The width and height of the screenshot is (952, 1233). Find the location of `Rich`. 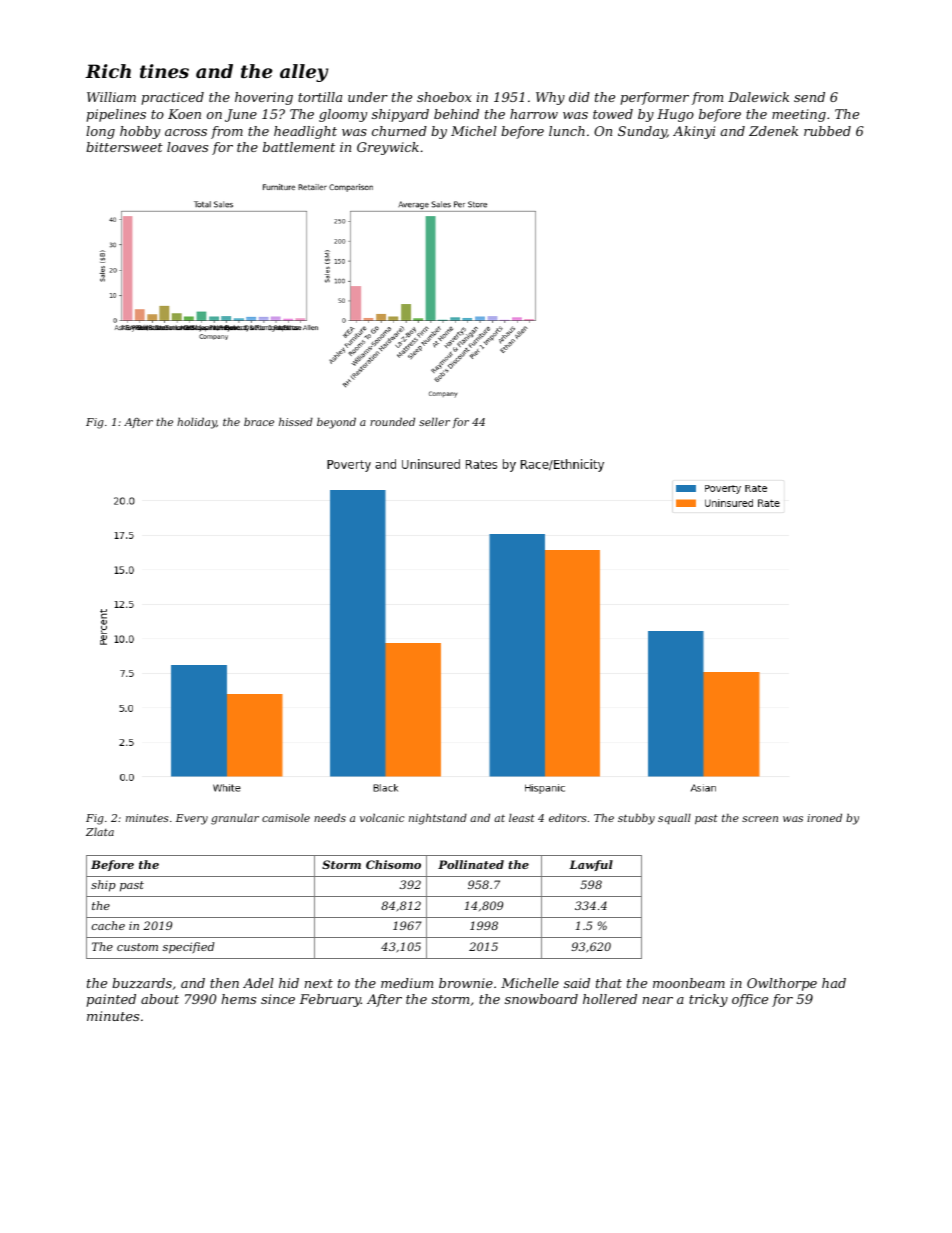

Rich is located at coordinates (108, 71).
